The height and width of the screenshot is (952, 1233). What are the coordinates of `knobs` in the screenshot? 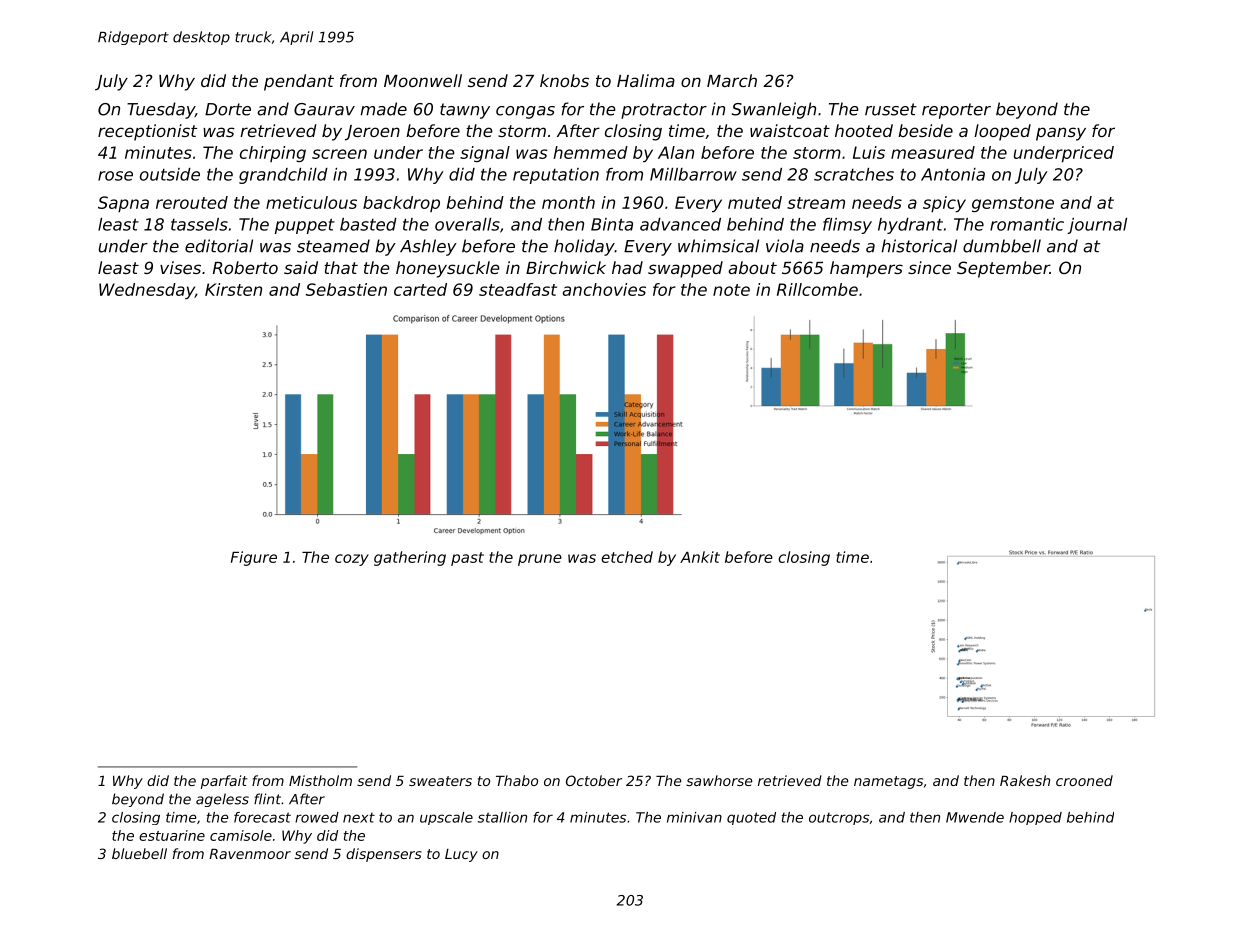 It's located at (564, 80).
